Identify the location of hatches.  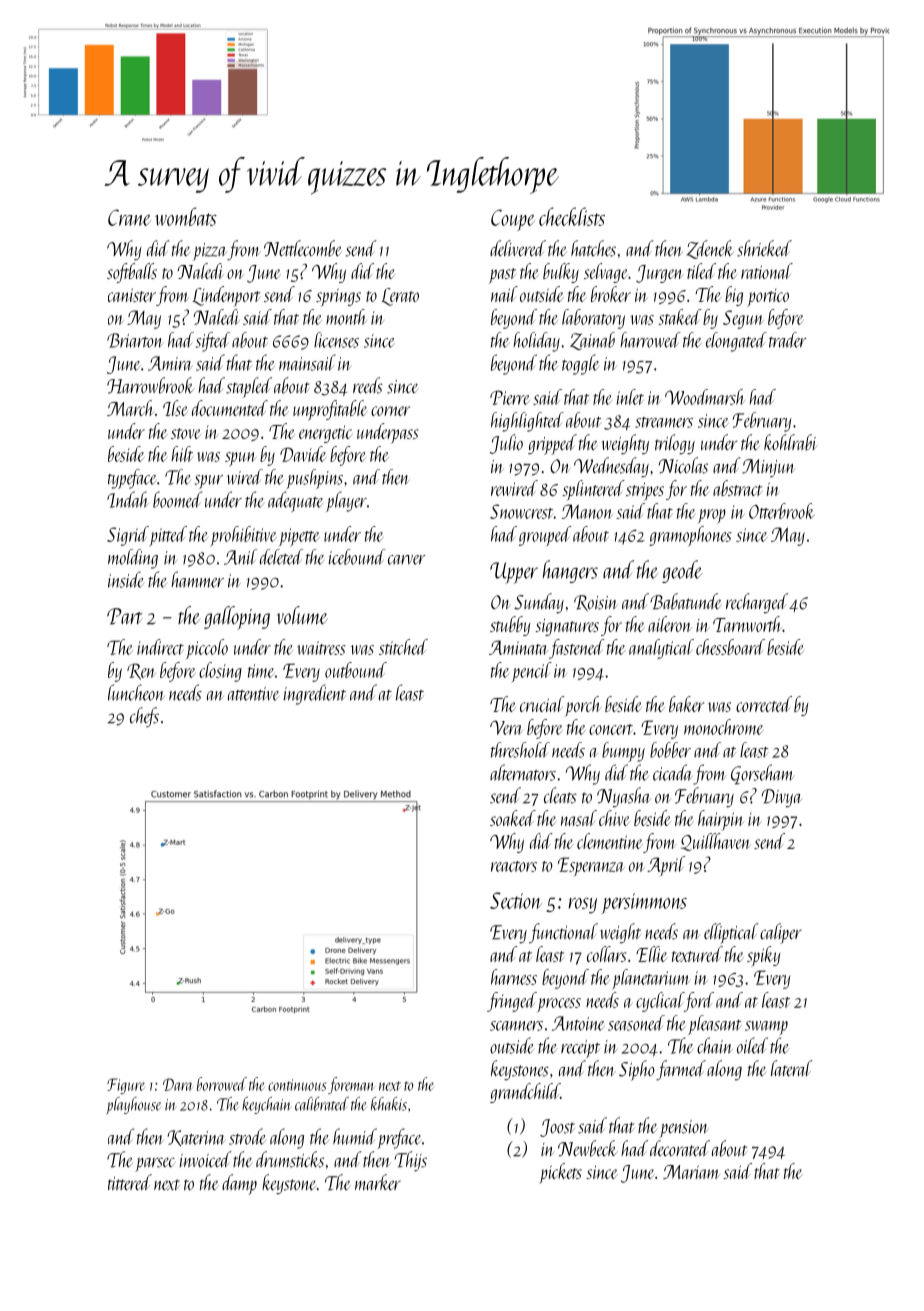
(593, 248).
